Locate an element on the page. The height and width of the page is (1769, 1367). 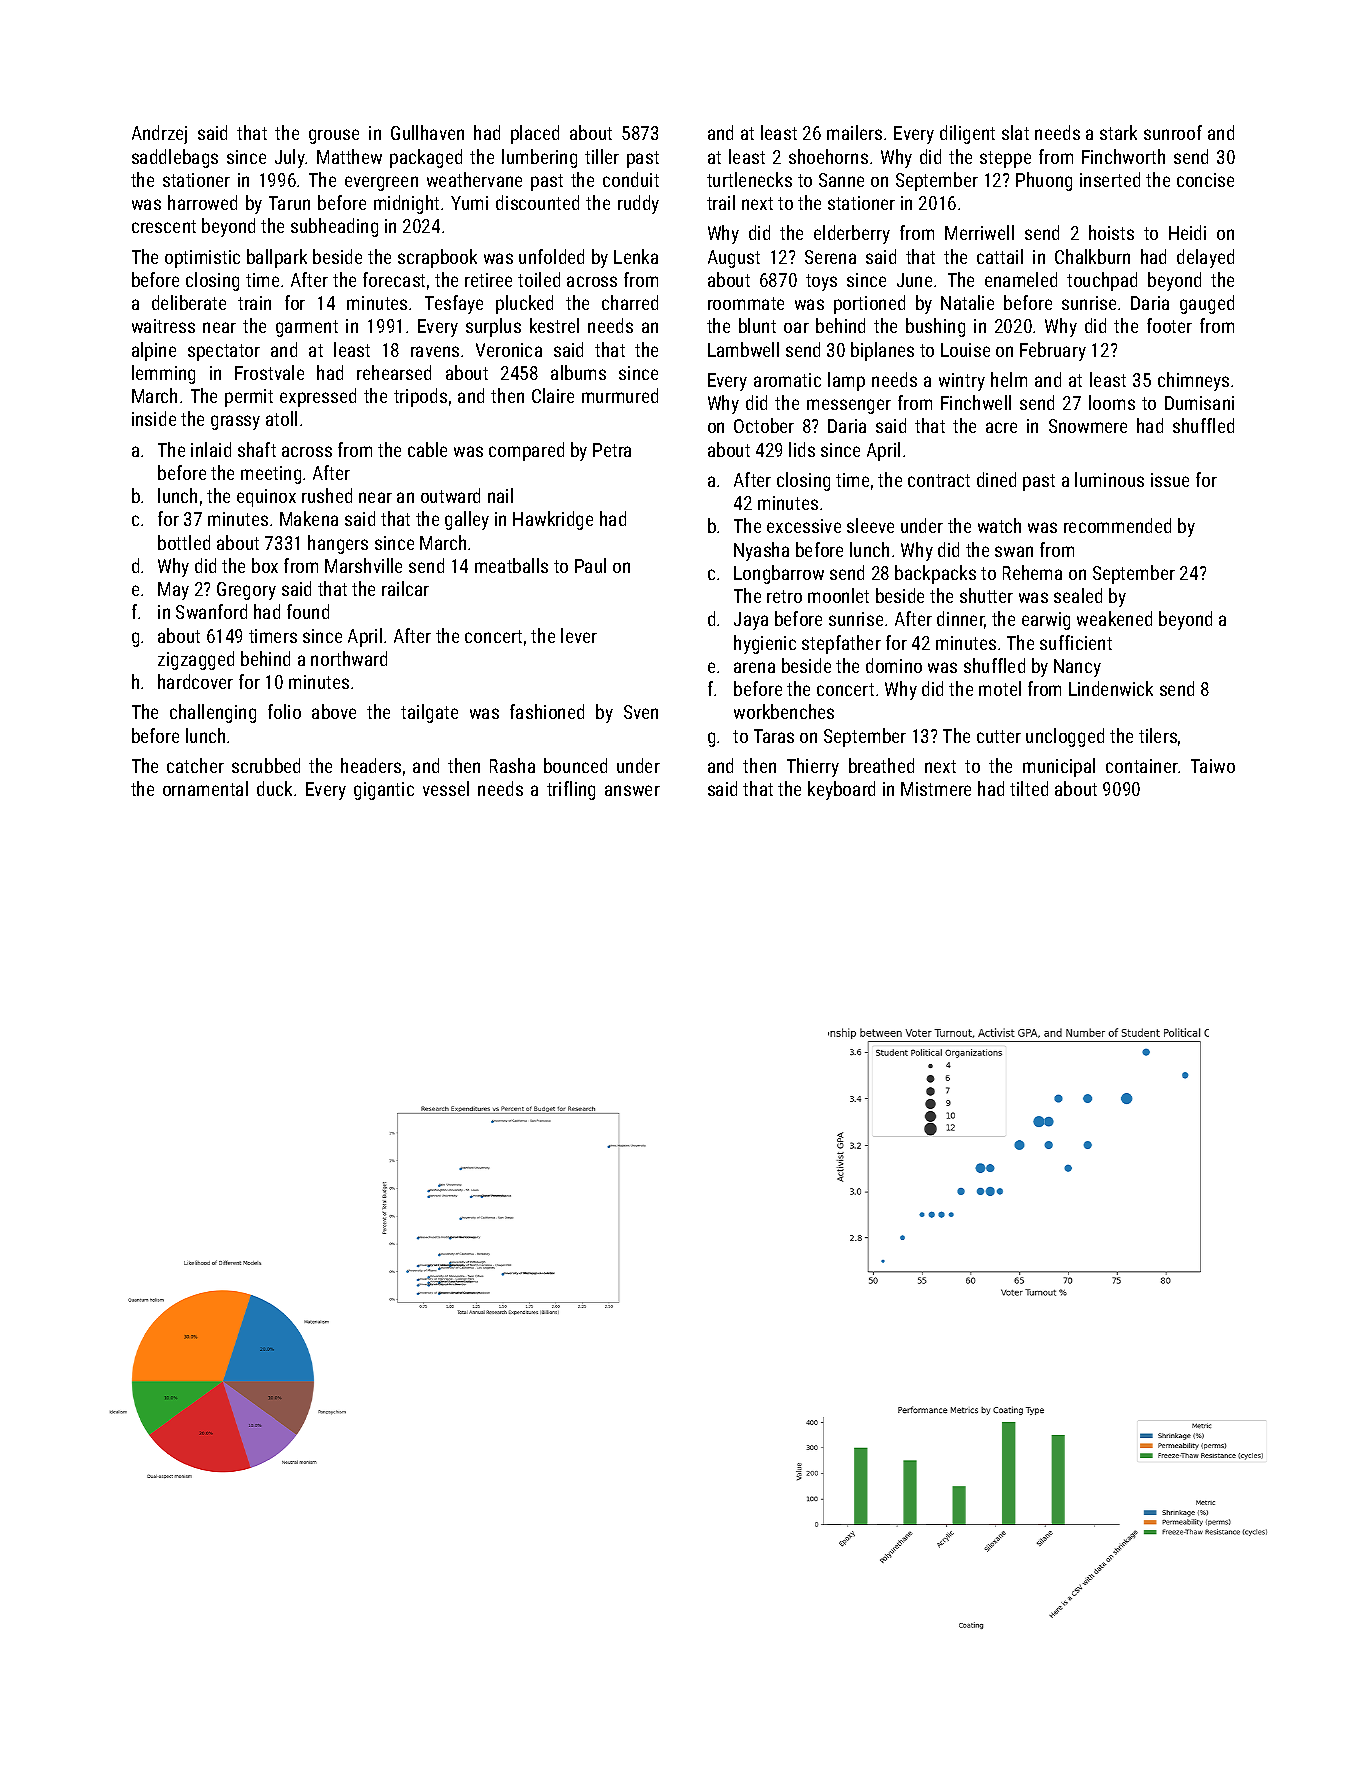
elderberry is located at coordinates (852, 234).
